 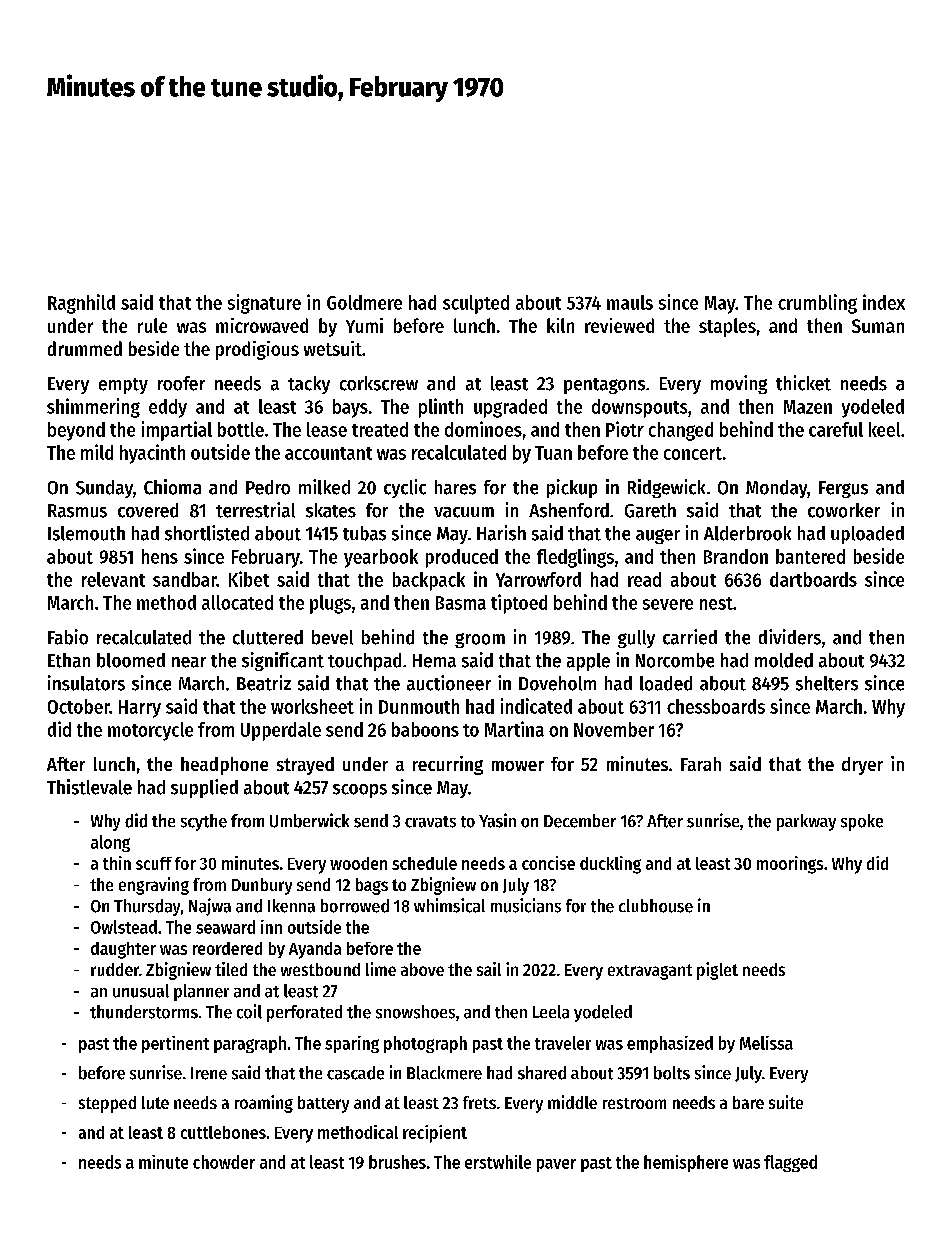 I want to click on dartboards, so click(x=813, y=579).
